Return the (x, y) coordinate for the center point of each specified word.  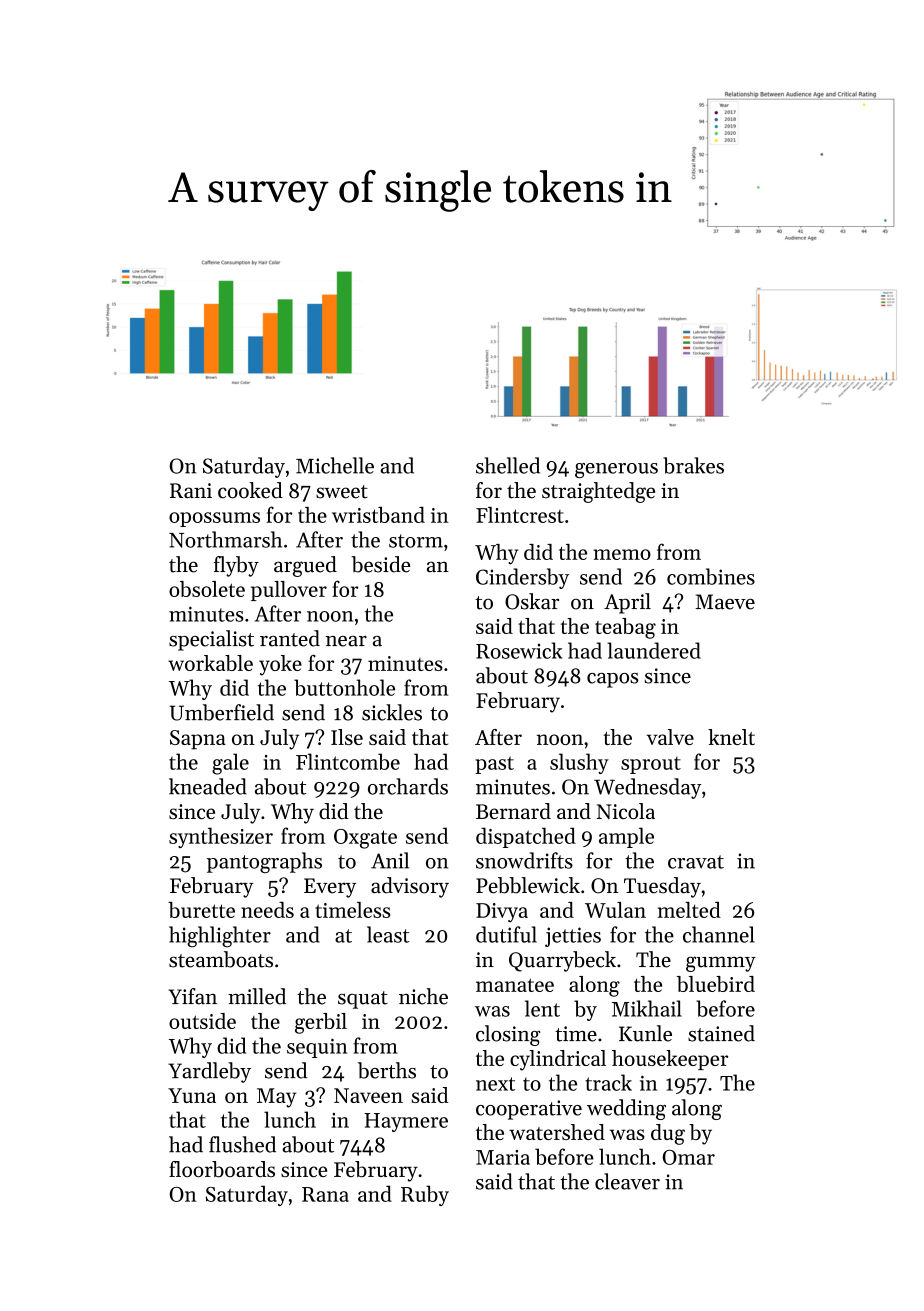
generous (616, 470)
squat (363, 1000)
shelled (508, 465)
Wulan (615, 910)
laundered (654, 650)
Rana (325, 1194)
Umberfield (221, 712)
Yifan (192, 996)
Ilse (347, 737)
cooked (250, 490)
